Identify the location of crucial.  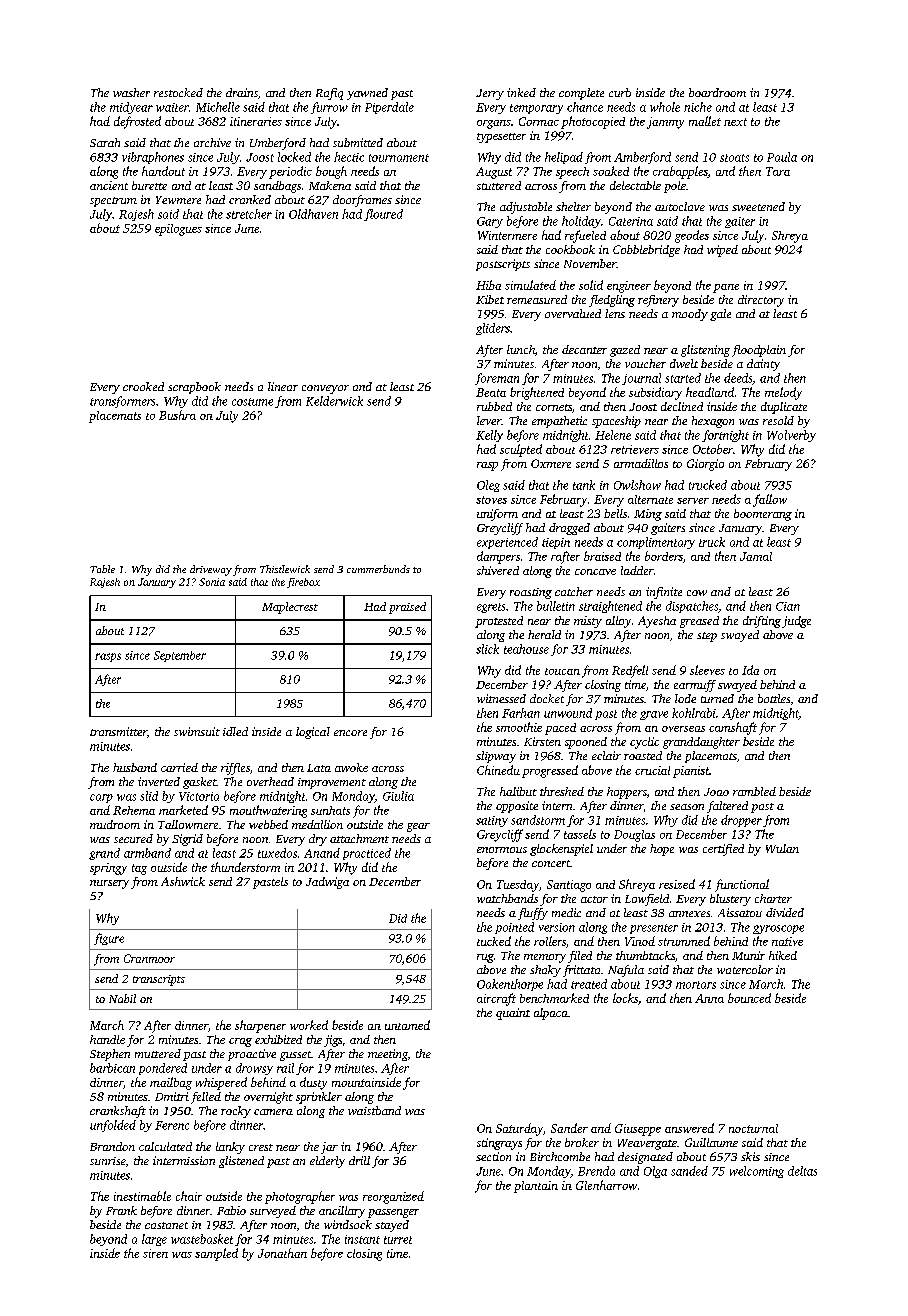
(652, 770).
